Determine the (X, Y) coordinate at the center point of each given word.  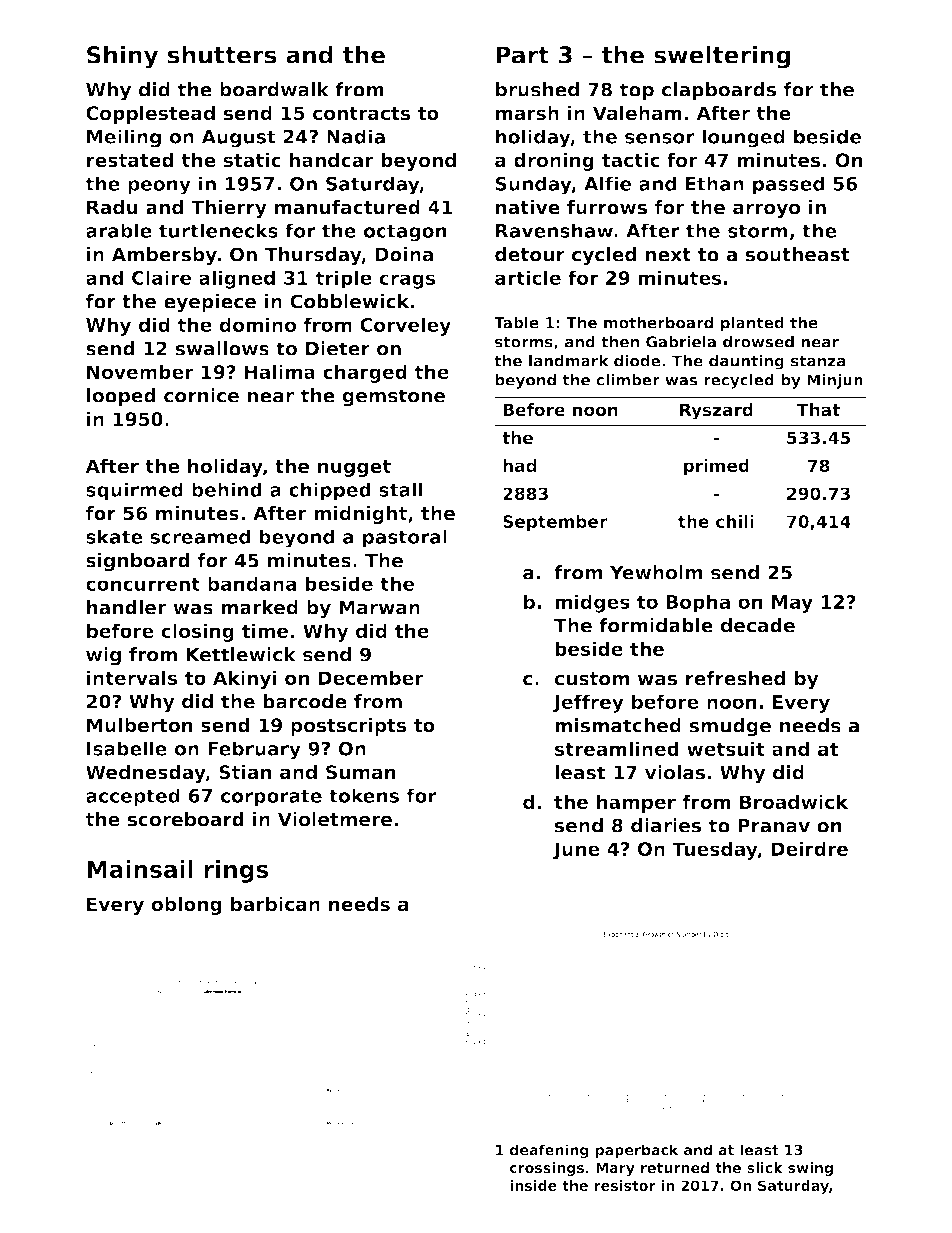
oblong (186, 906)
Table (516, 322)
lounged (743, 138)
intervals (132, 677)
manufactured (347, 207)
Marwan (379, 607)
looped (121, 397)
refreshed (735, 678)
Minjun (835, 381)
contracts (361, 114)
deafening (549, 1151)
